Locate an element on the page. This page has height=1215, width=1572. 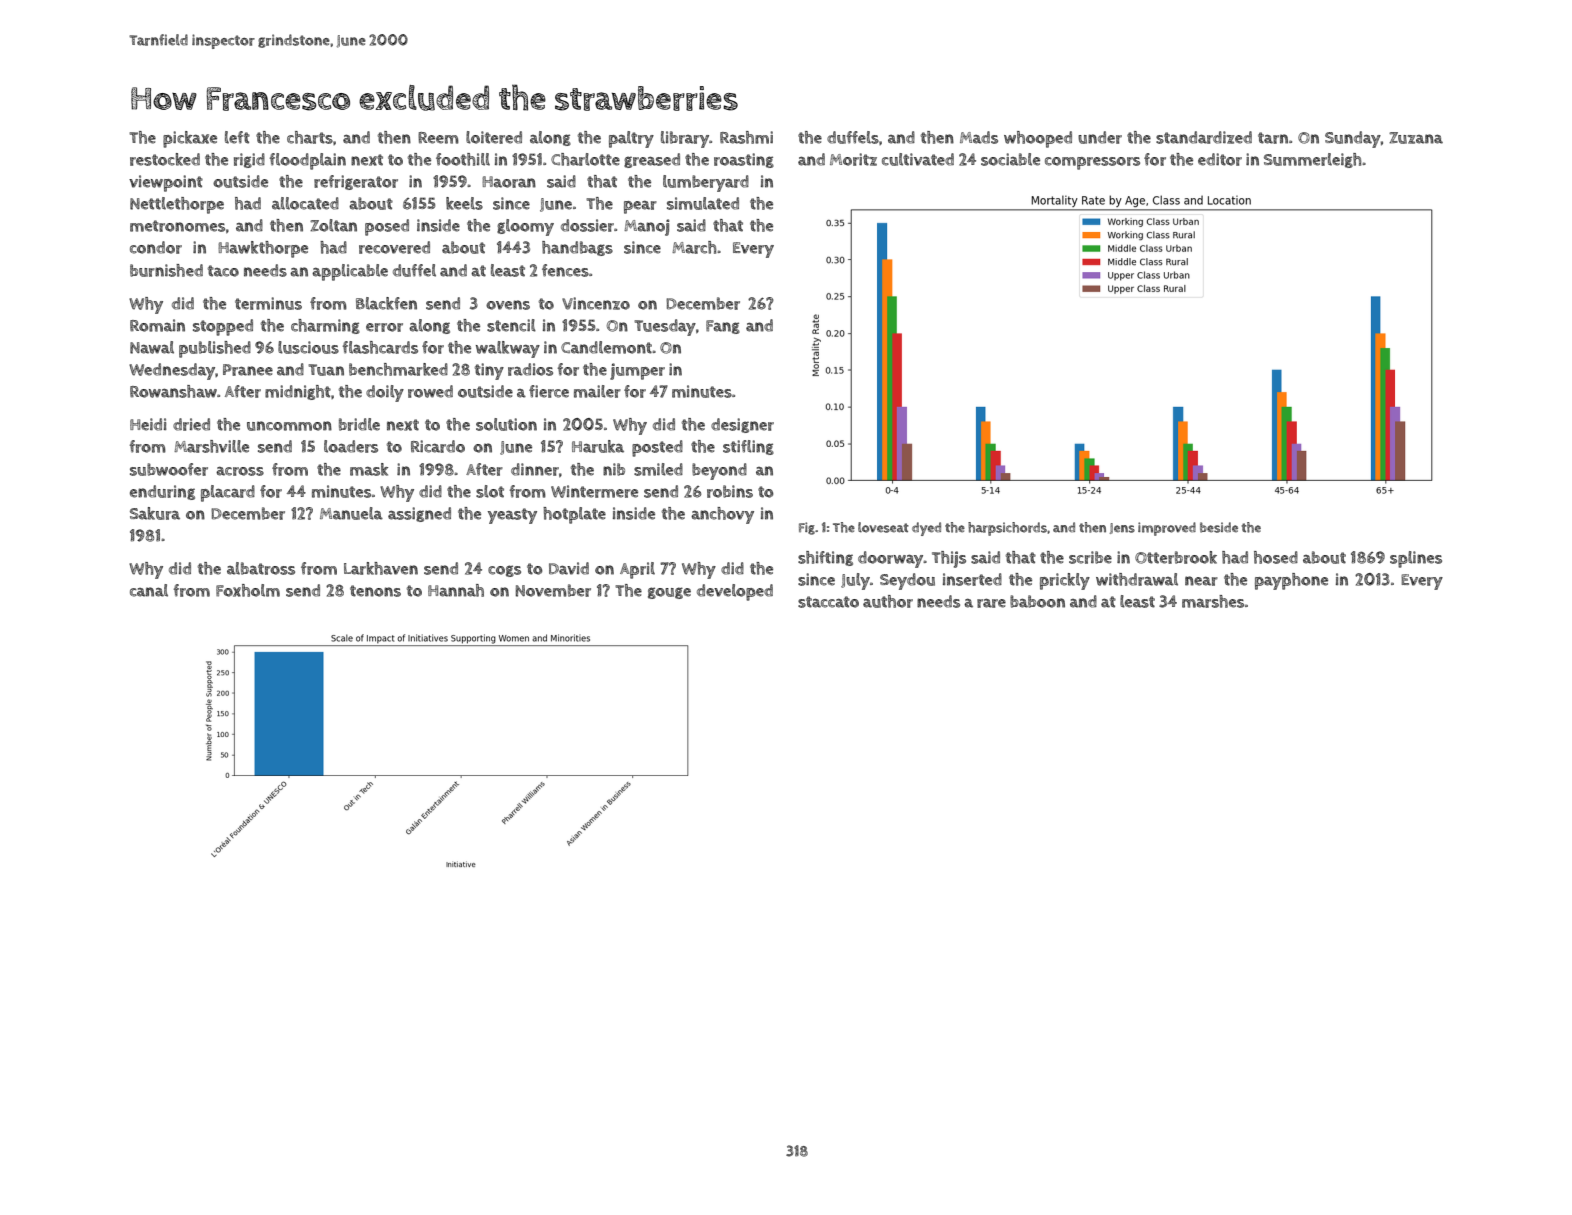
canal is located at coordinates (149, 590).
